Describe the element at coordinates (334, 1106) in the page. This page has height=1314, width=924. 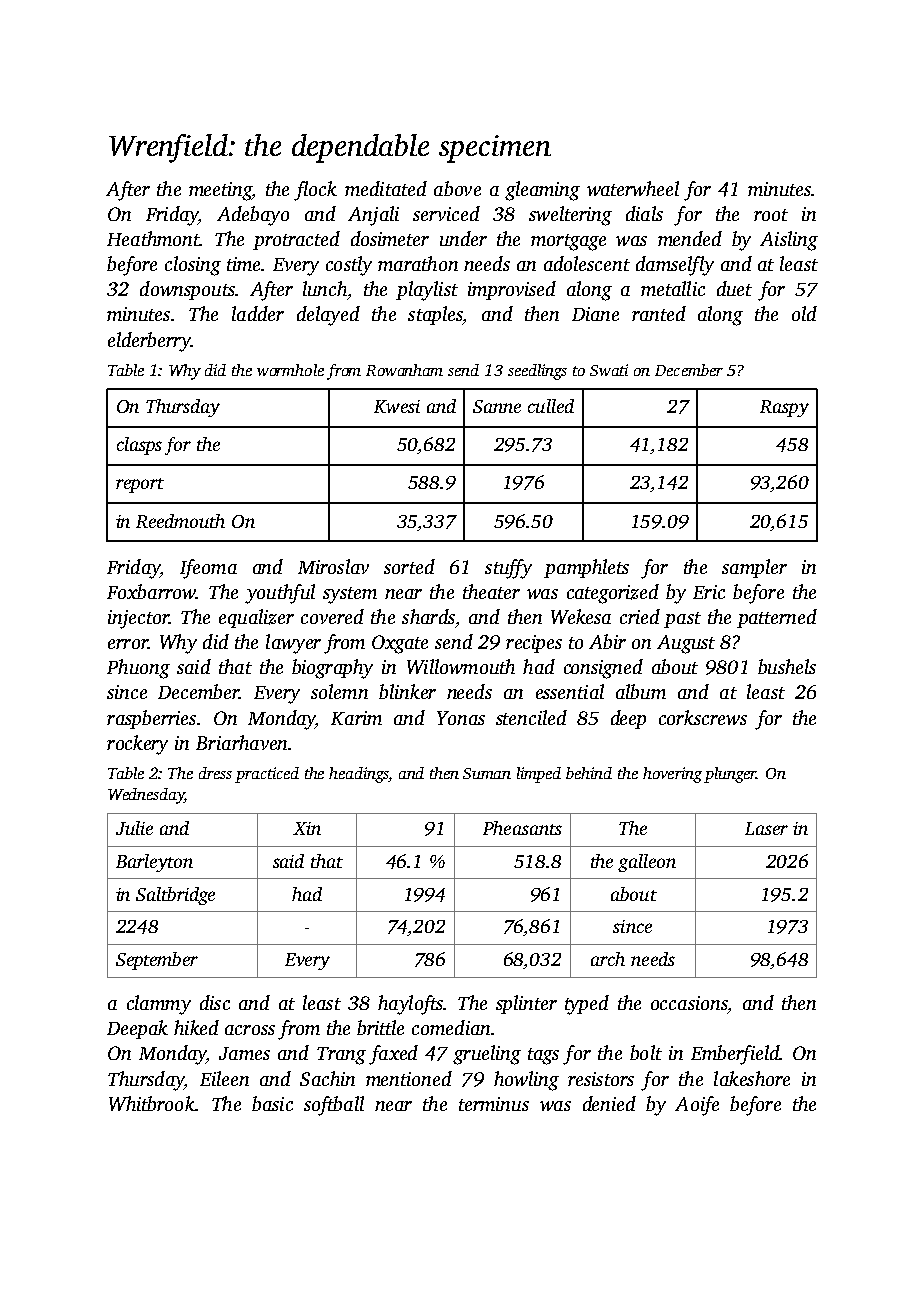
I see `softball` at that location.
